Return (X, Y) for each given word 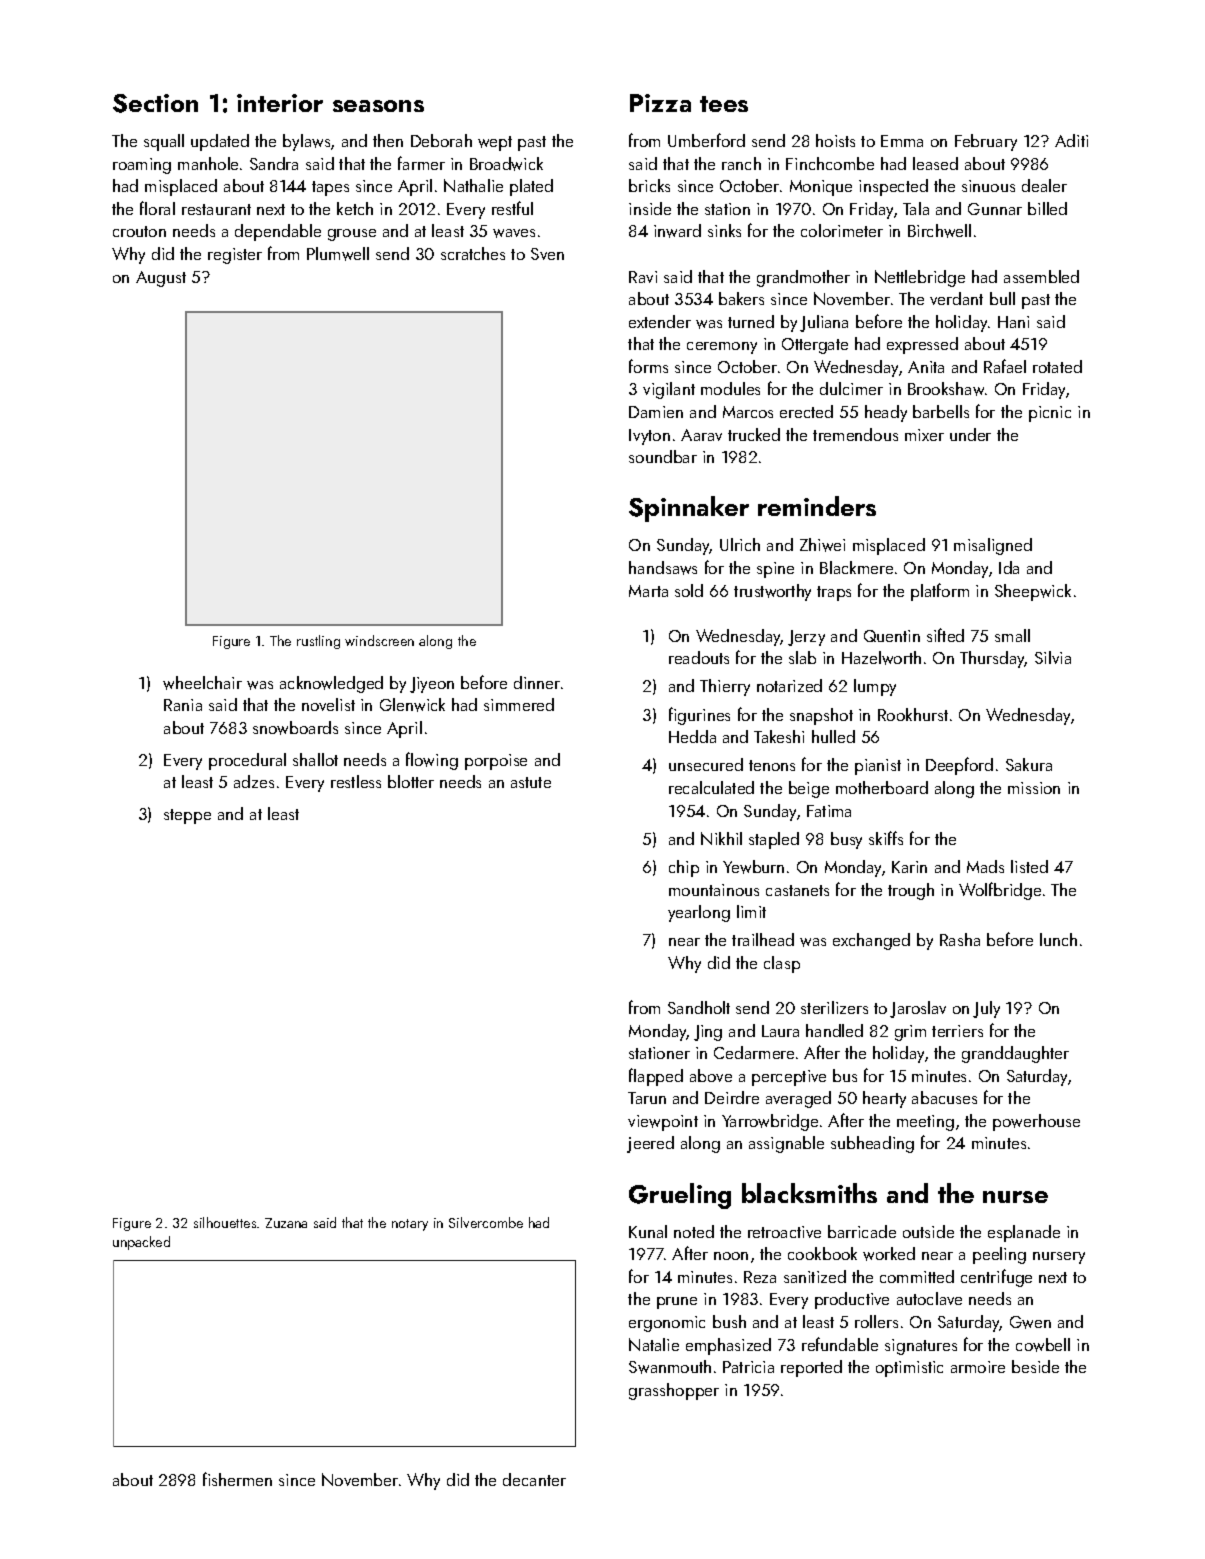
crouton (139, 231)
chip (684, 868)
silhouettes (225, 1222)
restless (356, 781)
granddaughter (1015, 1054)
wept (495, 143)
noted (694, 1231)
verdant (956, 298)
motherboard (882, 787)
